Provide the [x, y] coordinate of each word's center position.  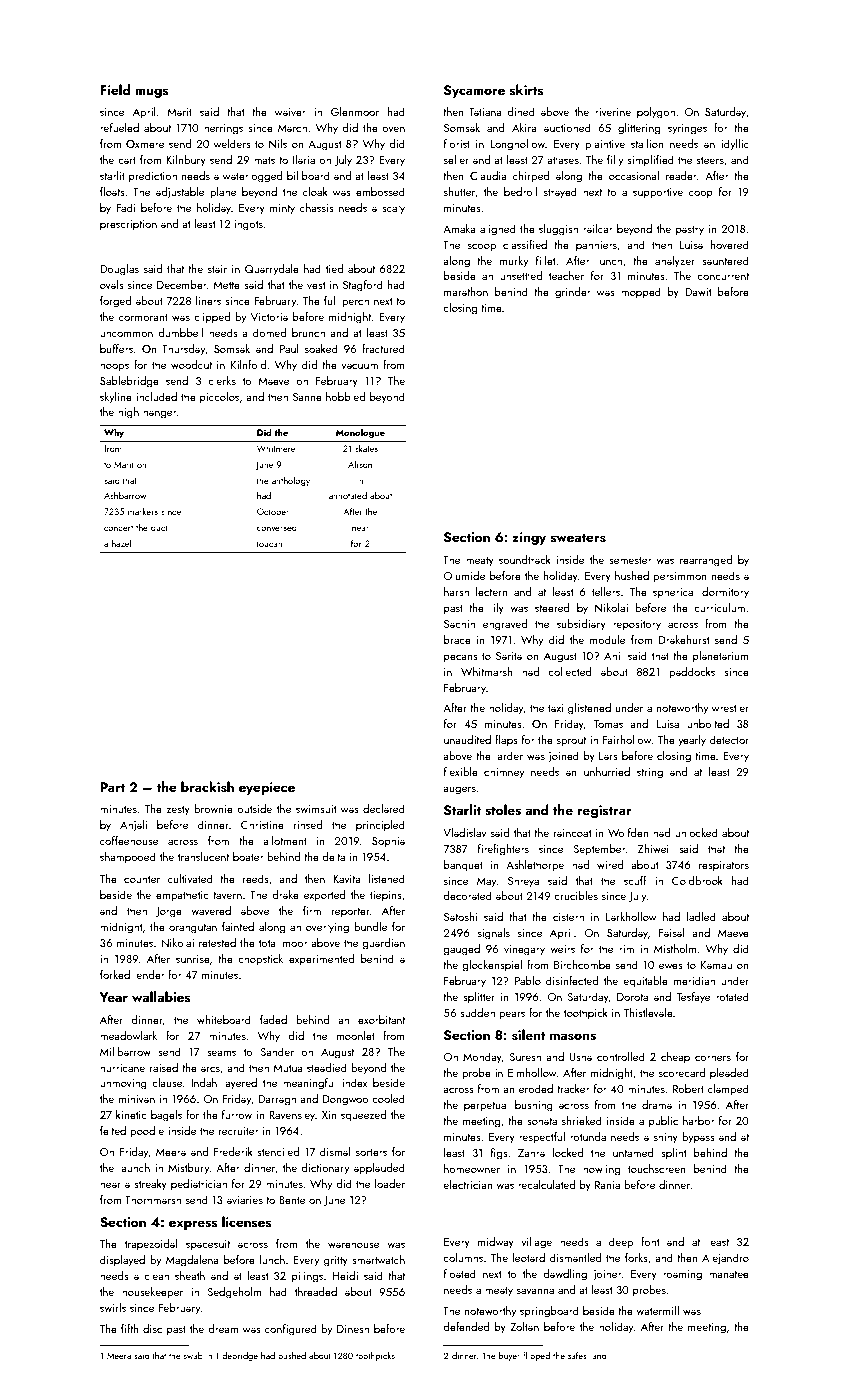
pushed [292, 1356]
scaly [393, 209]
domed [269, 332]
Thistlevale [648, 1012]
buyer [509, 1356]
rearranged [706, 561]
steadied [327, 1067]
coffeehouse [129, 840]
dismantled [575, 1257]
